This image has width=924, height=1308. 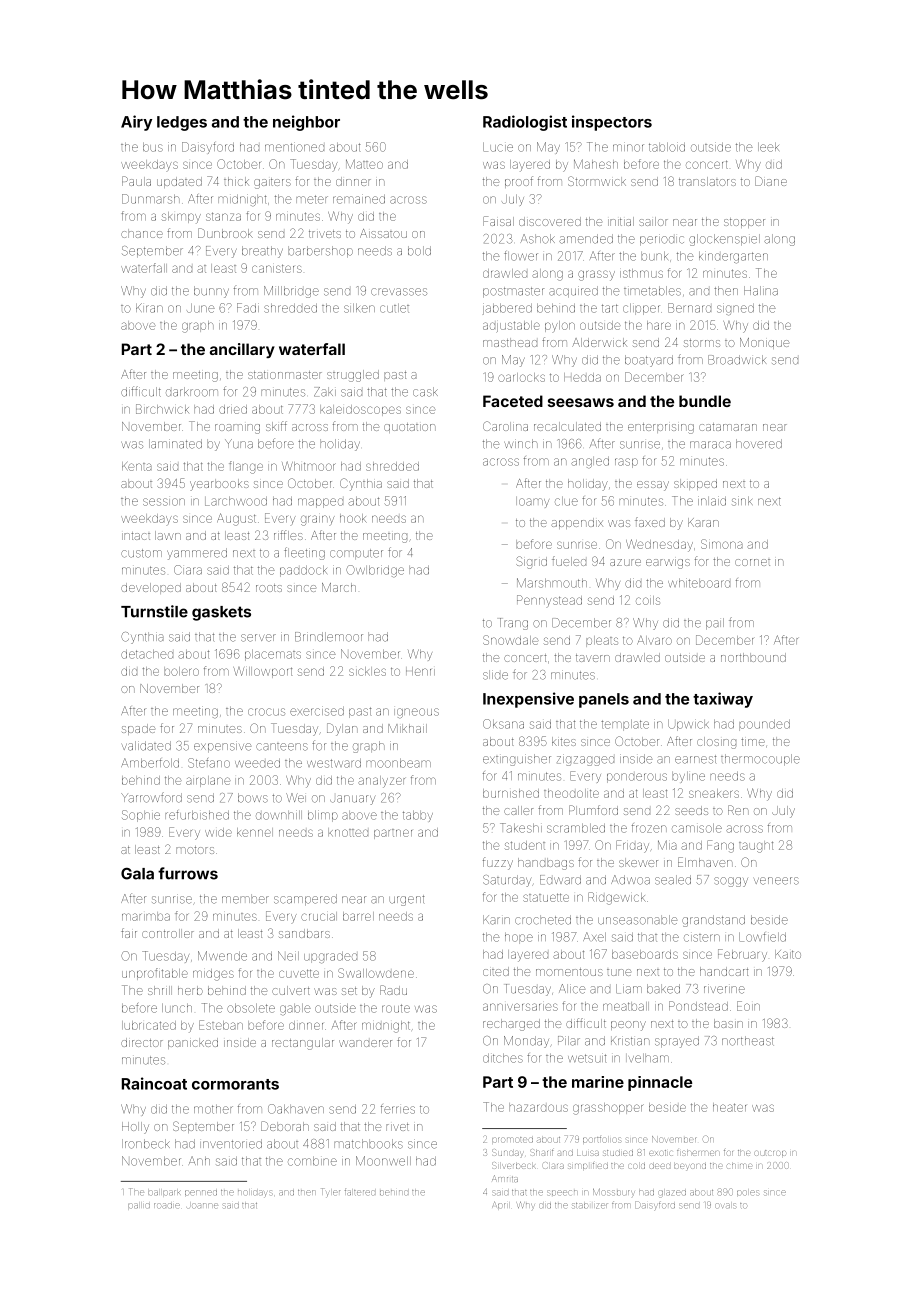 I want to click on winch, so click(x=521, y=444).
